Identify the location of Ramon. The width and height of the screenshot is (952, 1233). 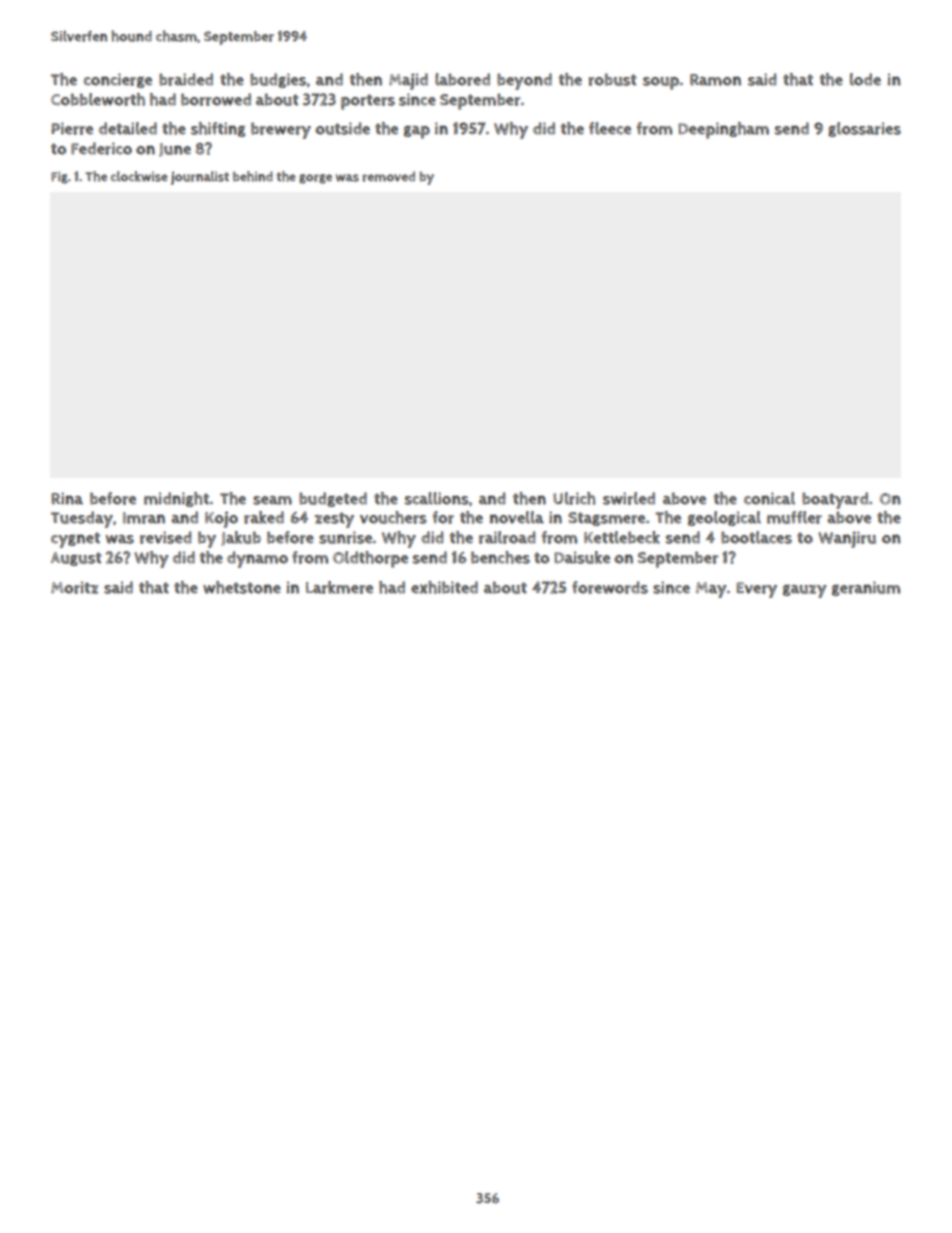
(715, 80).
